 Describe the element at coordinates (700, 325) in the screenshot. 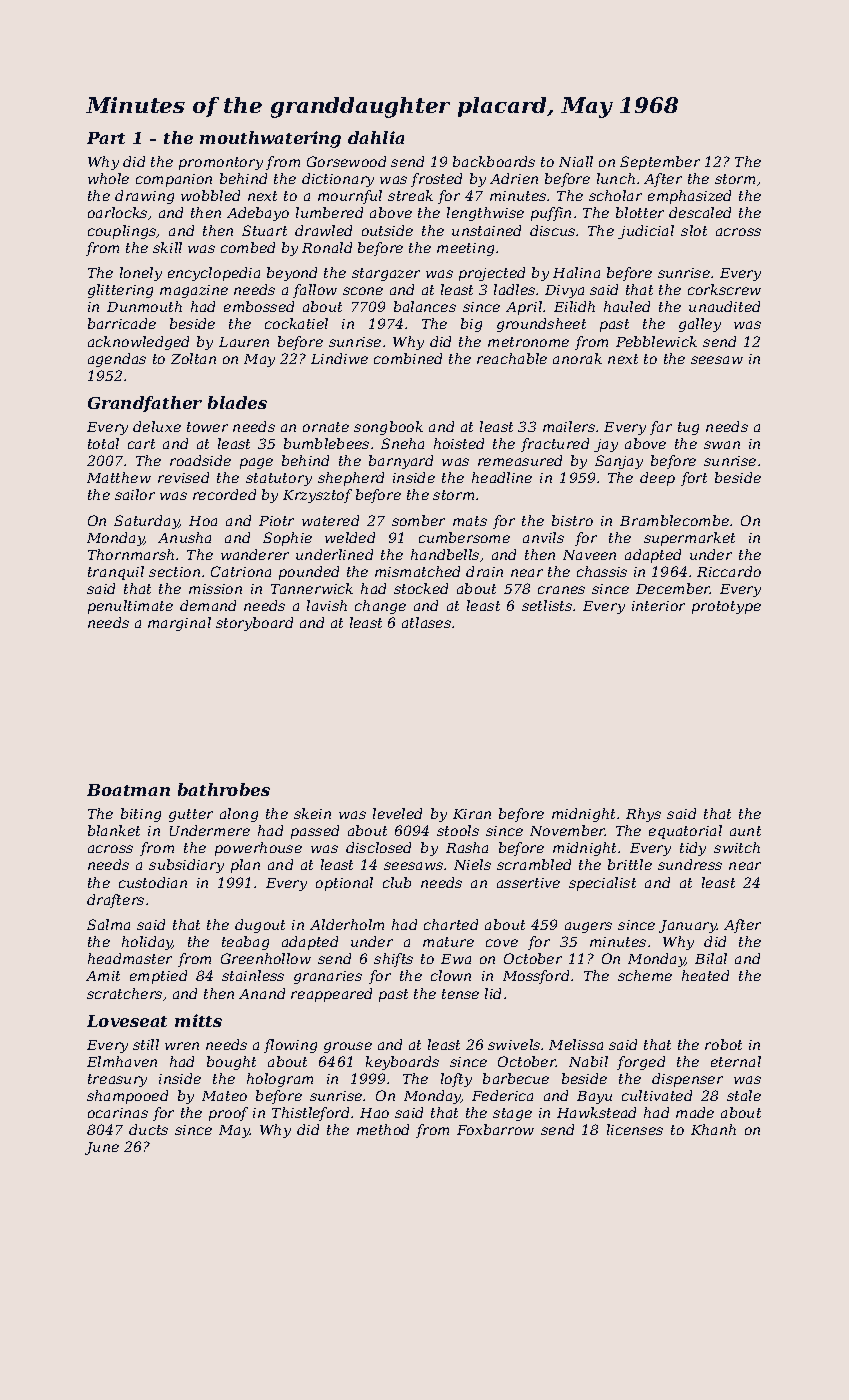

I see `galley` at that location.
